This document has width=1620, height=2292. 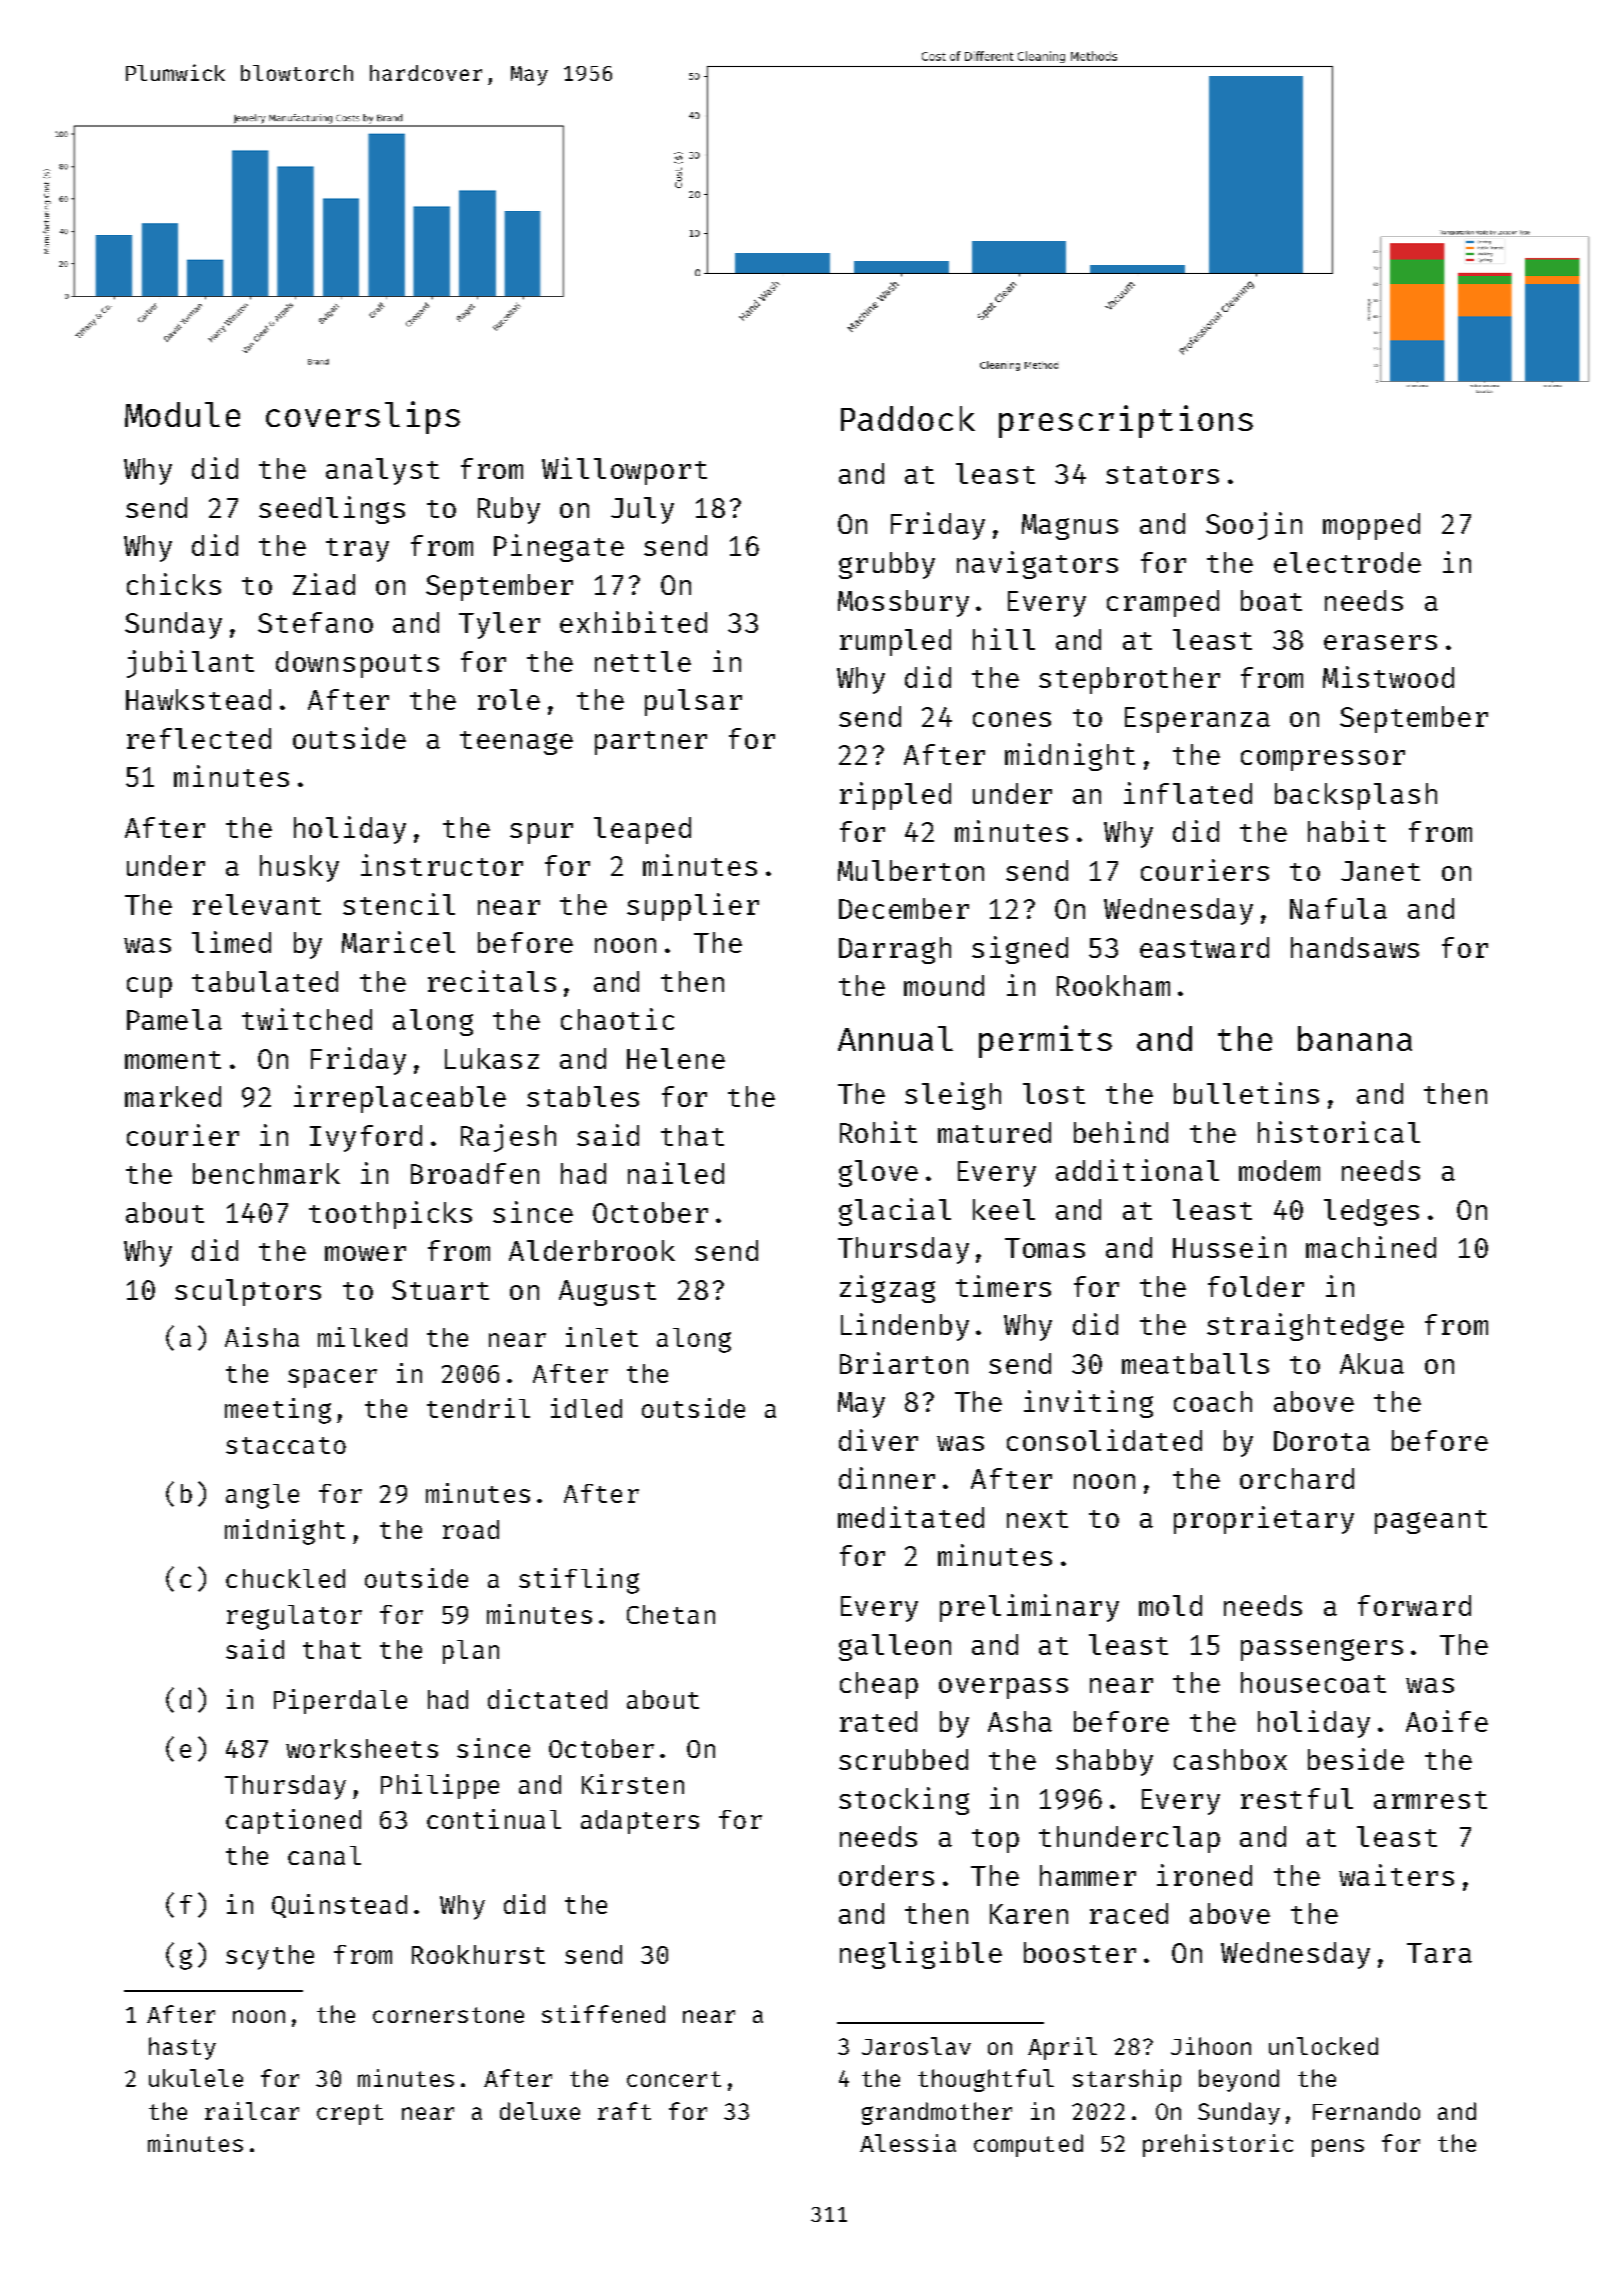 I want to click on nailed, so click(x=676, y=1173).
